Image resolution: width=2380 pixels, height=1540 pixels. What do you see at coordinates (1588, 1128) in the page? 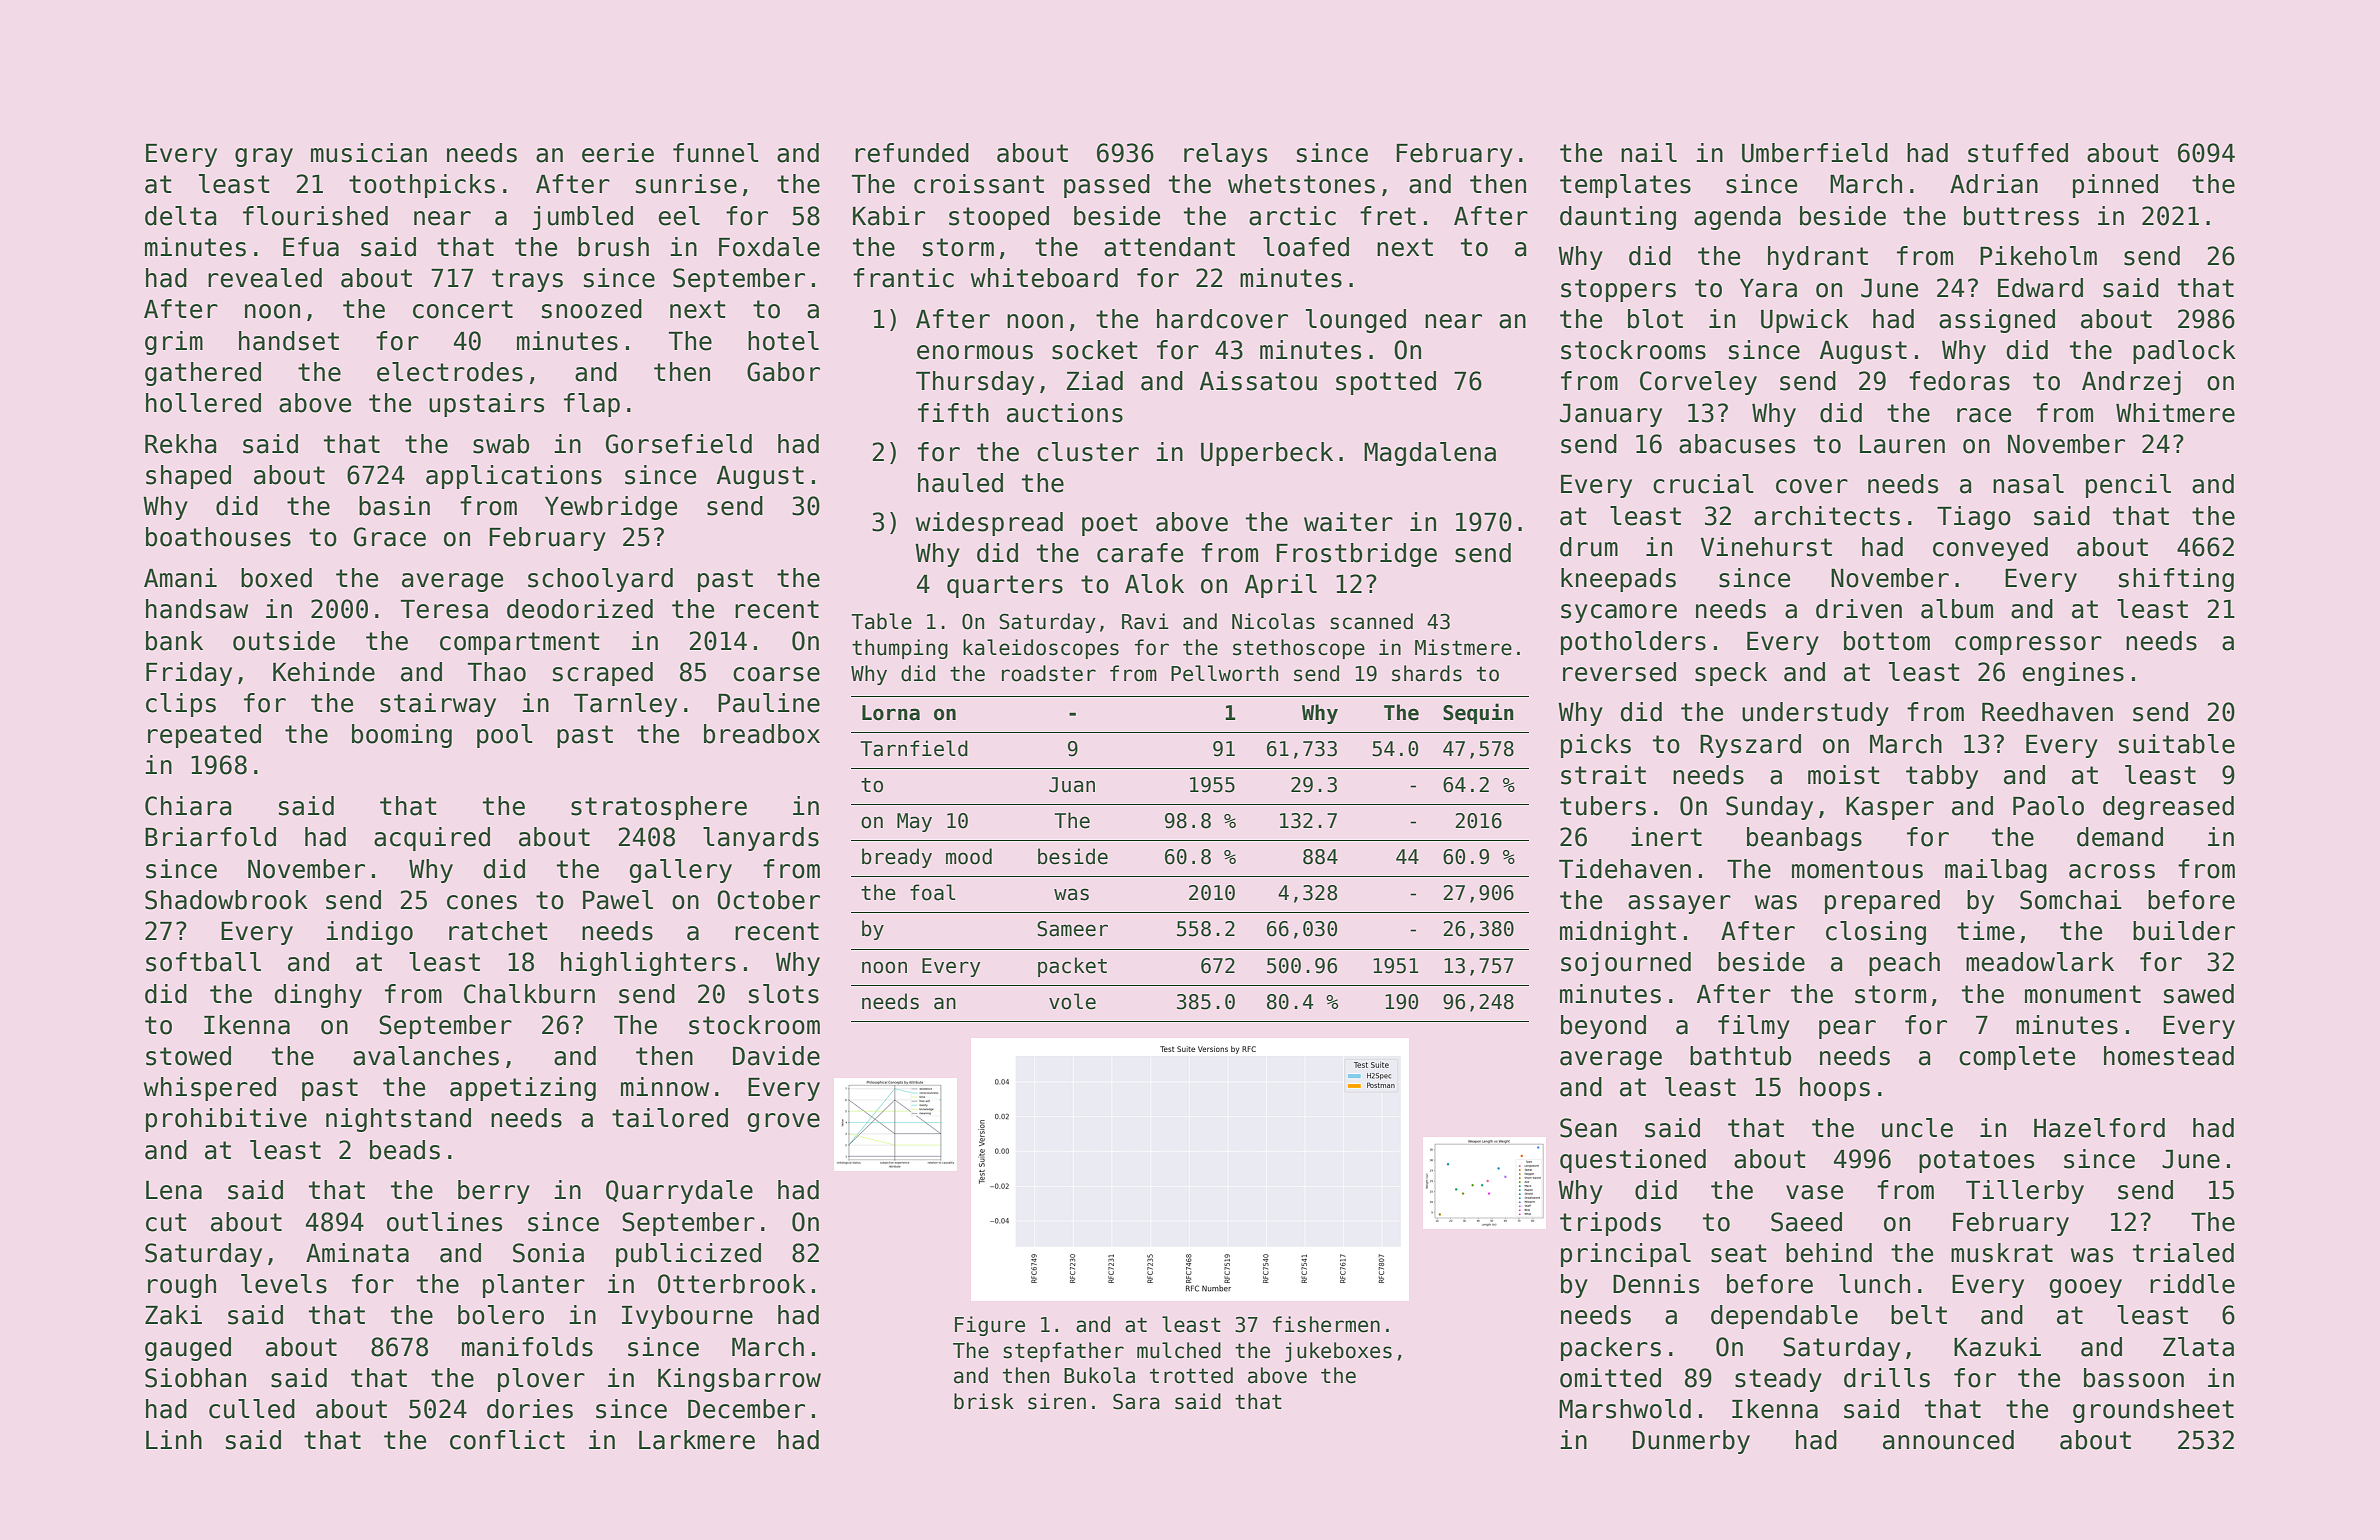
I see `Sean` at bounding box center [1588, 1128].
